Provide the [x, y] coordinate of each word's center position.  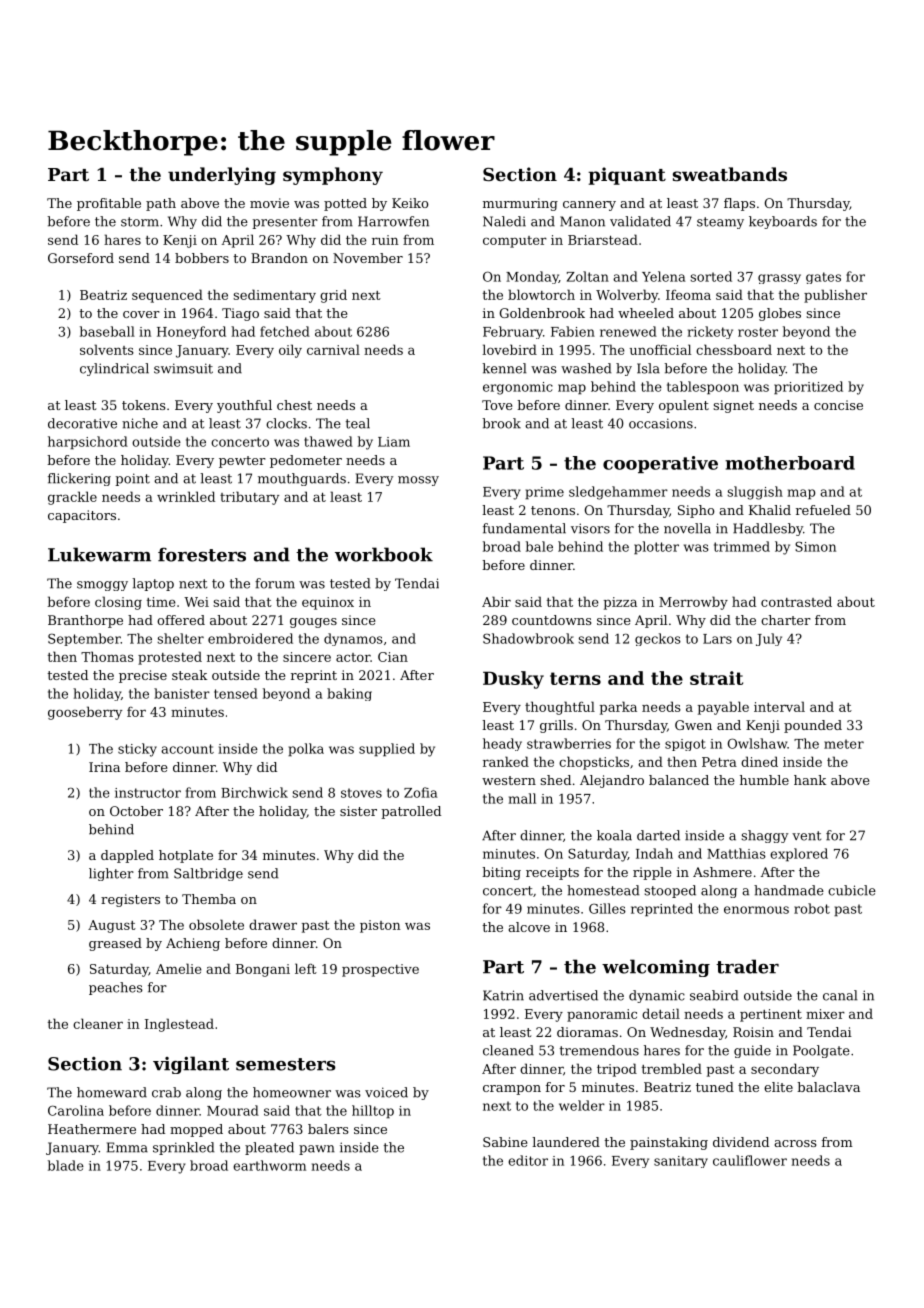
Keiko [410, 203]
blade [66, 1165]
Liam [394, 442]
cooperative [660, 464]
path [161, 204]
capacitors [82, 516]
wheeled [646, 313]
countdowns [552, 620]
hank [810, 780]
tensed [236, 693]
